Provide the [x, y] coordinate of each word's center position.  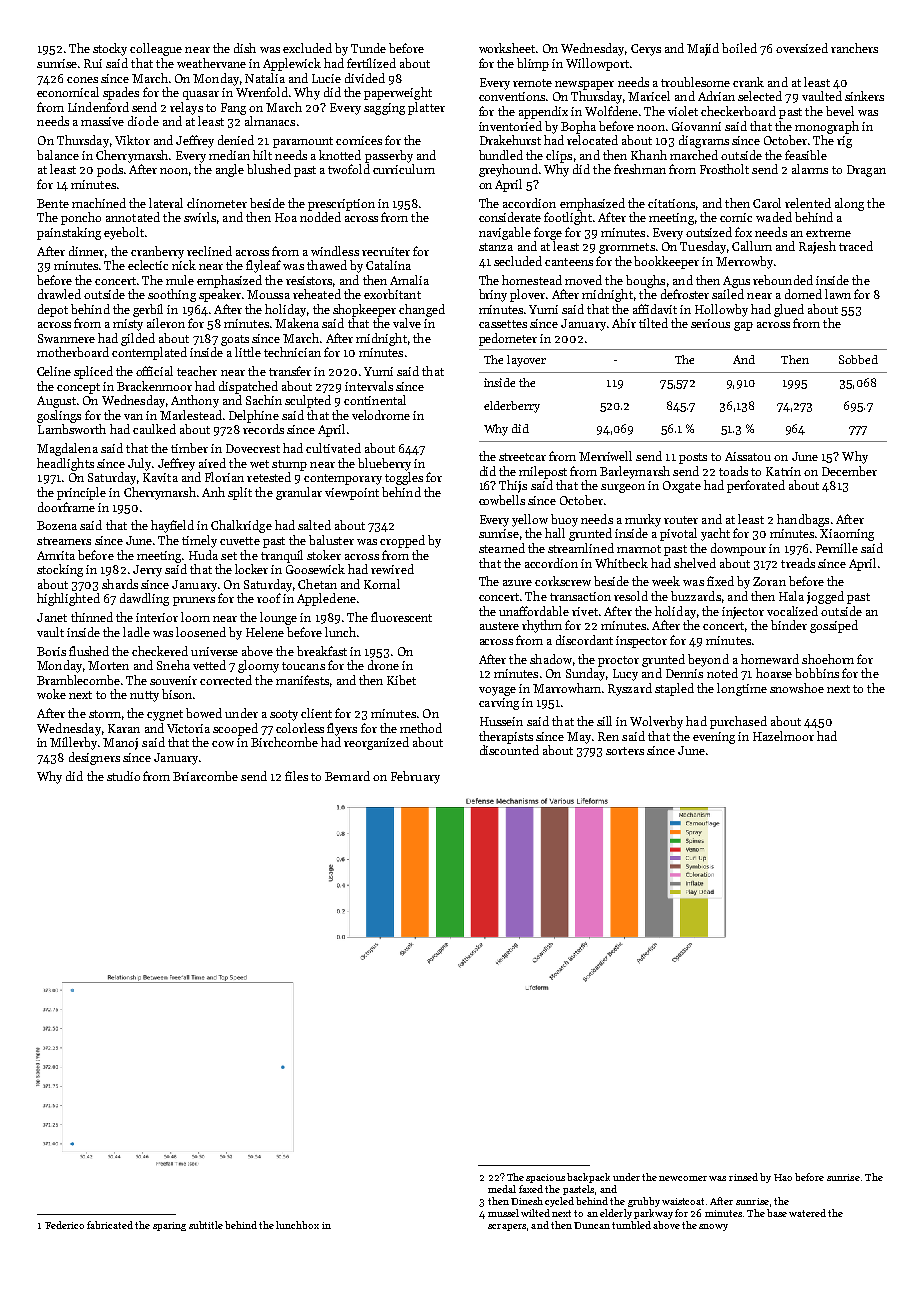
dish [245, 48]
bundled [501, 155]
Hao [783, 1177]
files [296, 776]
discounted [509, 750]
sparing [169, 1226]
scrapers [507, 1227]
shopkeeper [364, 310]
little [248, 352]
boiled [739, 48]
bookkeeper [666, 262]
